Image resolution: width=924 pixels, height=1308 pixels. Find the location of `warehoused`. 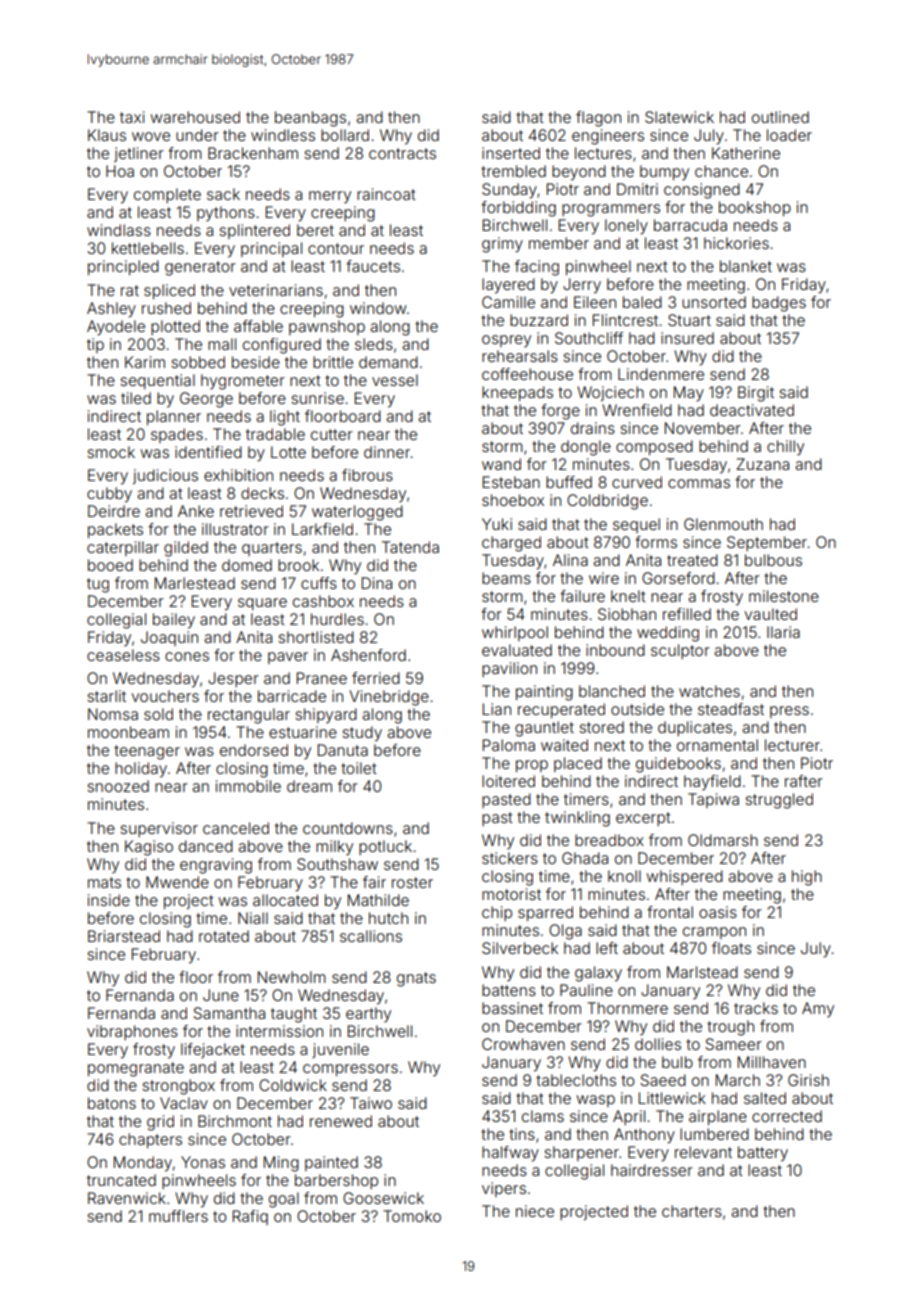

warehoused is located at coordinates (195, 117).
